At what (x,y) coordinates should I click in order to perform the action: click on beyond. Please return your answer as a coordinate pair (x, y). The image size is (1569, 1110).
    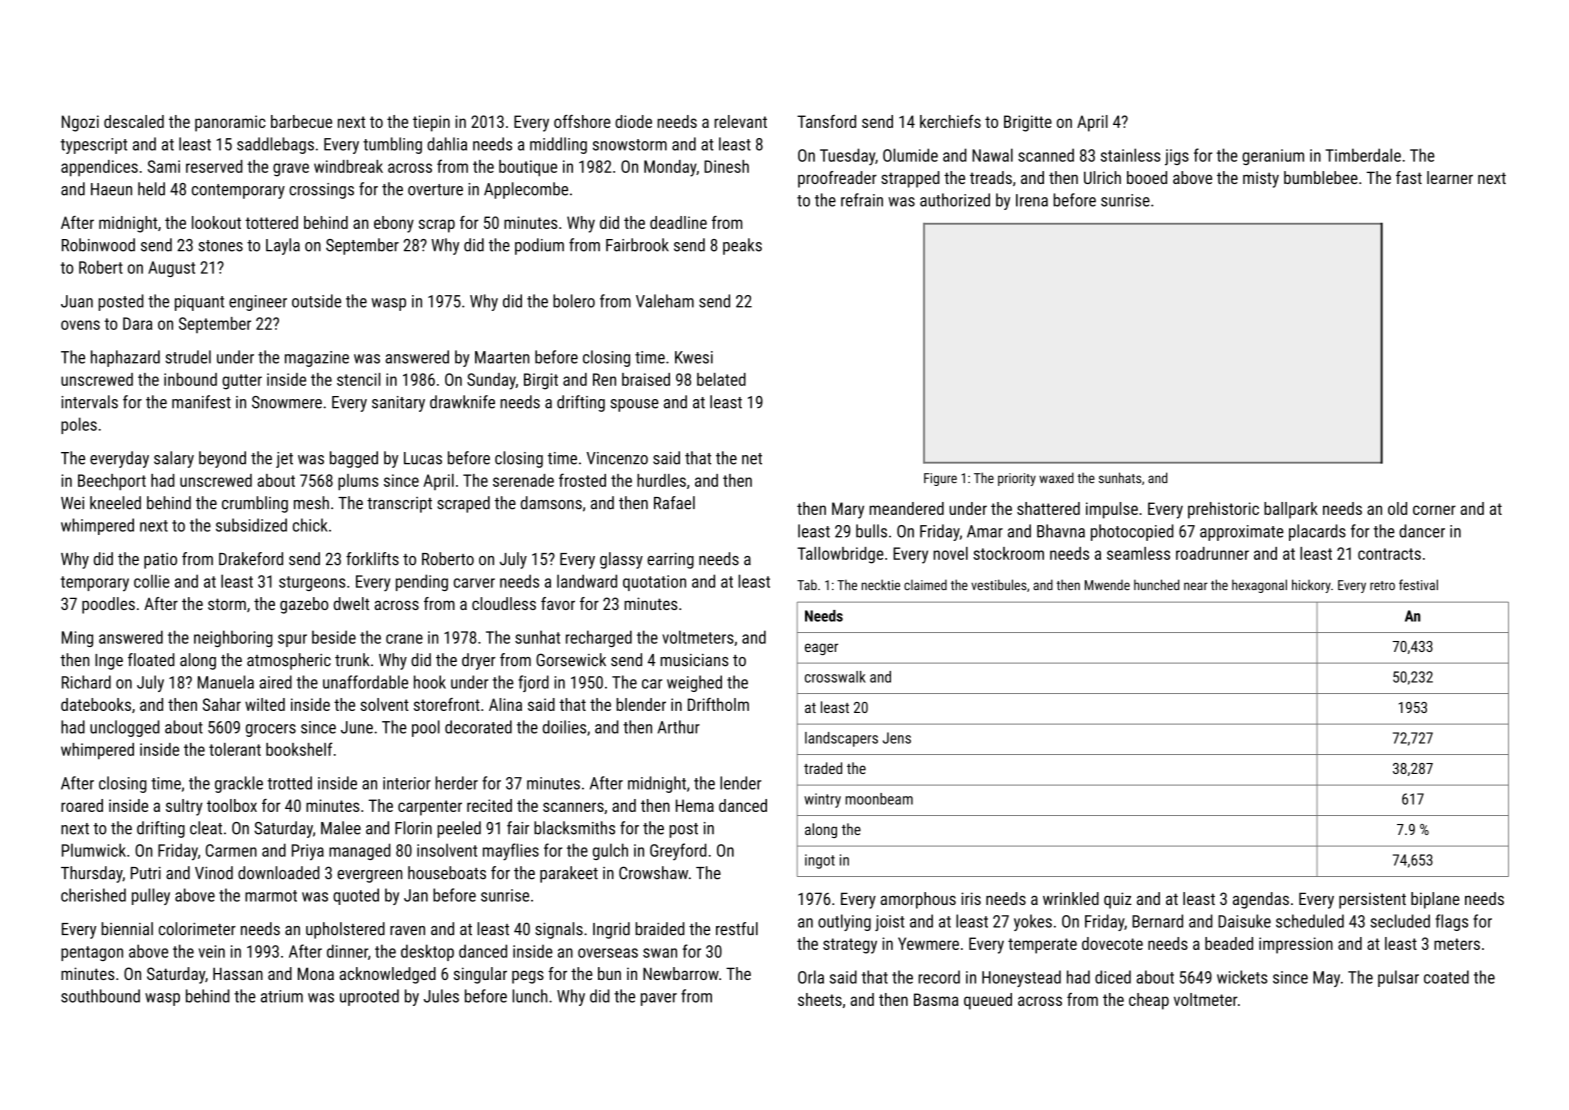
    Looking at the image, I should click on (222, 459).
